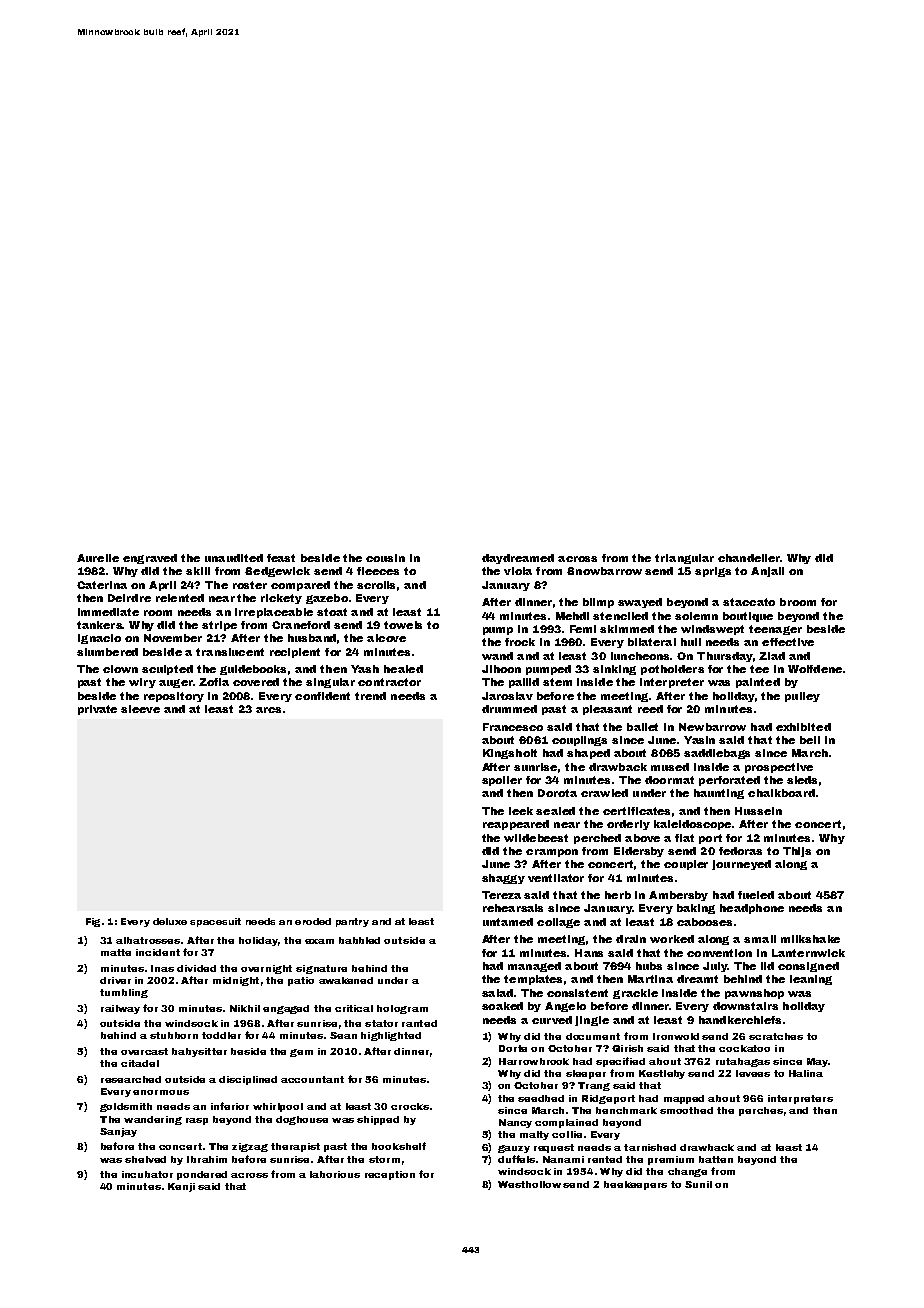  Describe the element at coordinates (749, 558) in the image. I see `chandelier` at that location.
